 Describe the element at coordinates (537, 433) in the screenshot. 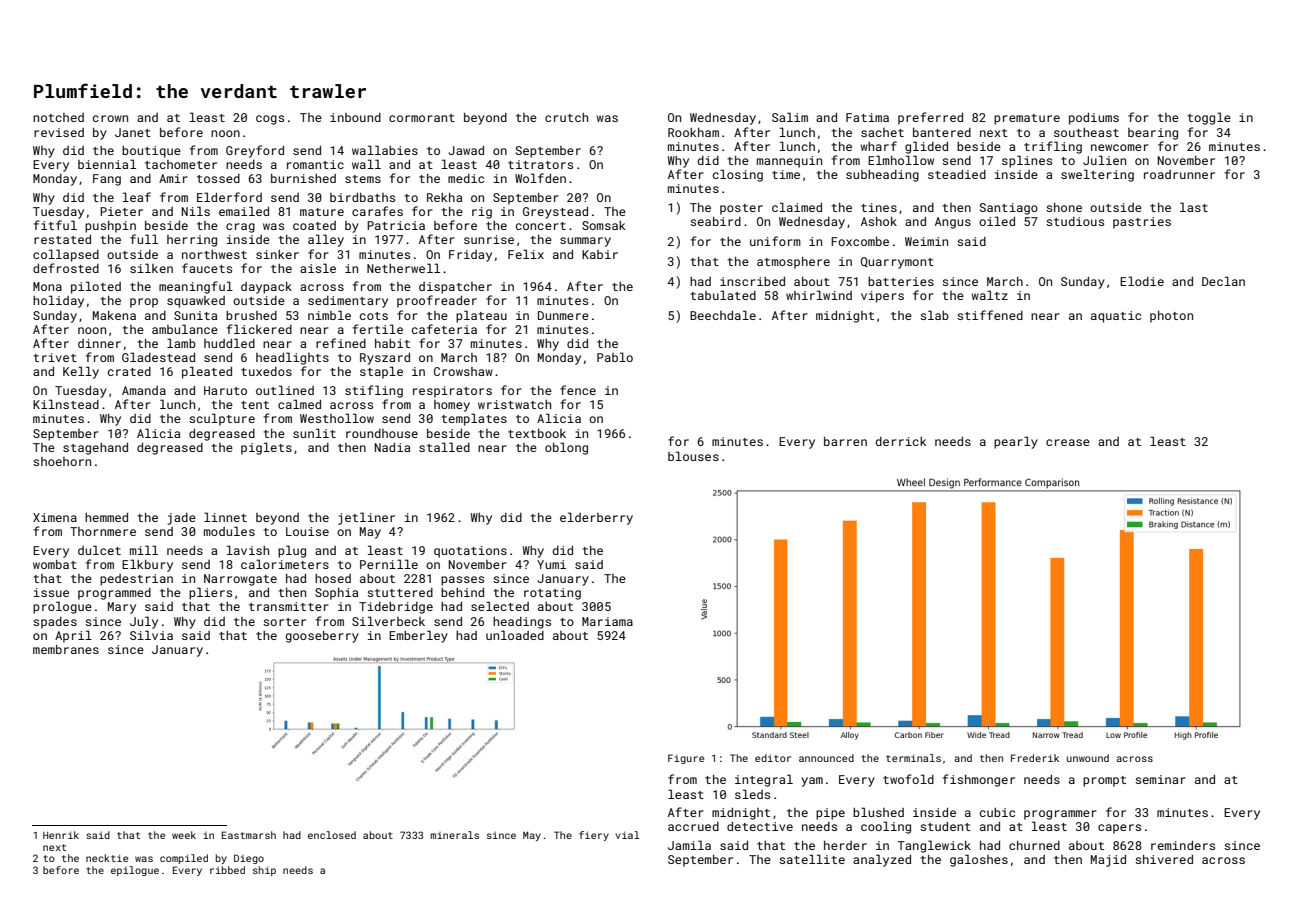

I see `textbook` at that location.
